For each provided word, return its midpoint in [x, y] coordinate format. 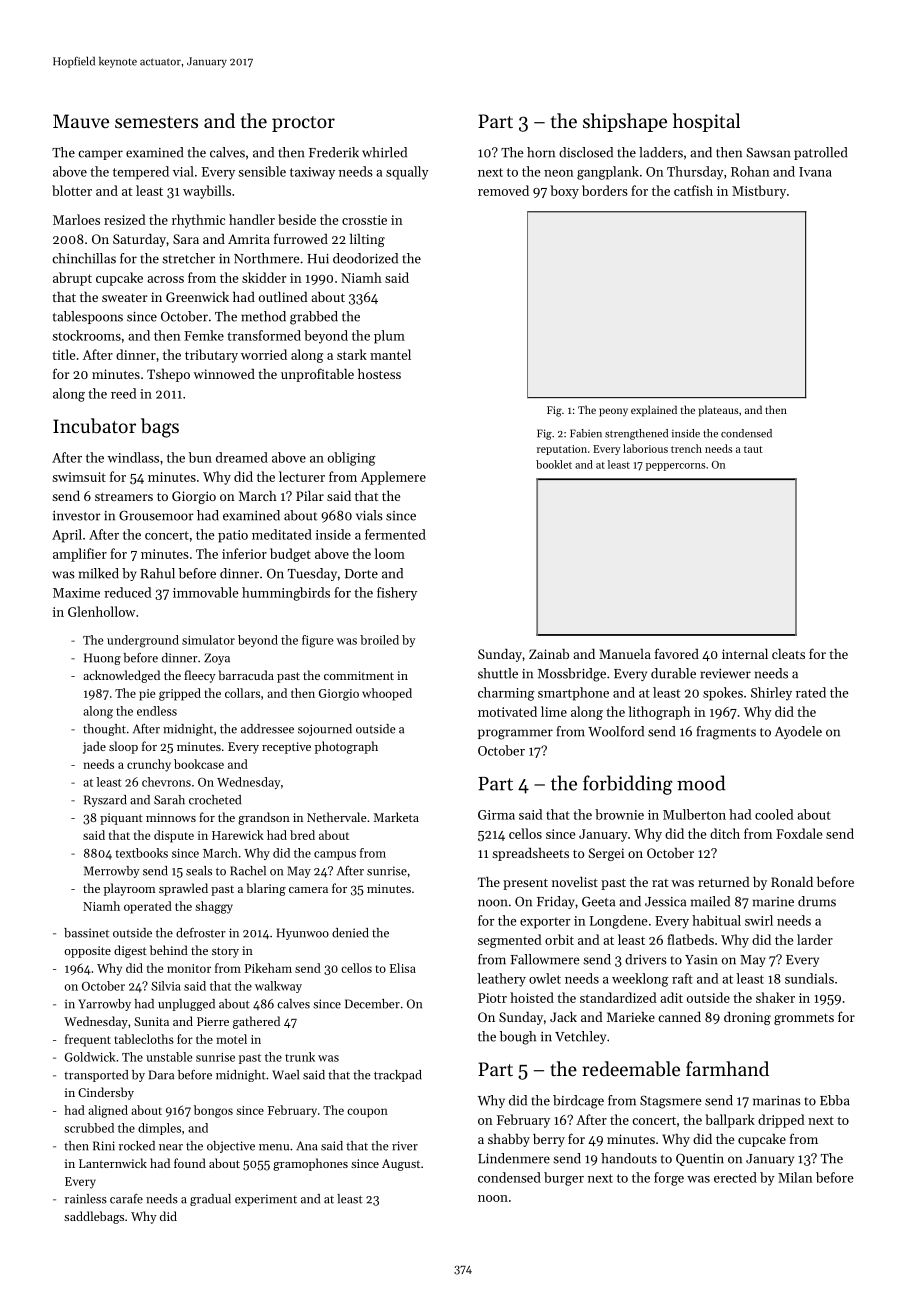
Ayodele [798, 732]
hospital [706, 122]
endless [157, 711]
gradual [210, 1200]
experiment [266, 1200]
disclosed [586, 152]
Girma [496, 815]
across [165, 279]
